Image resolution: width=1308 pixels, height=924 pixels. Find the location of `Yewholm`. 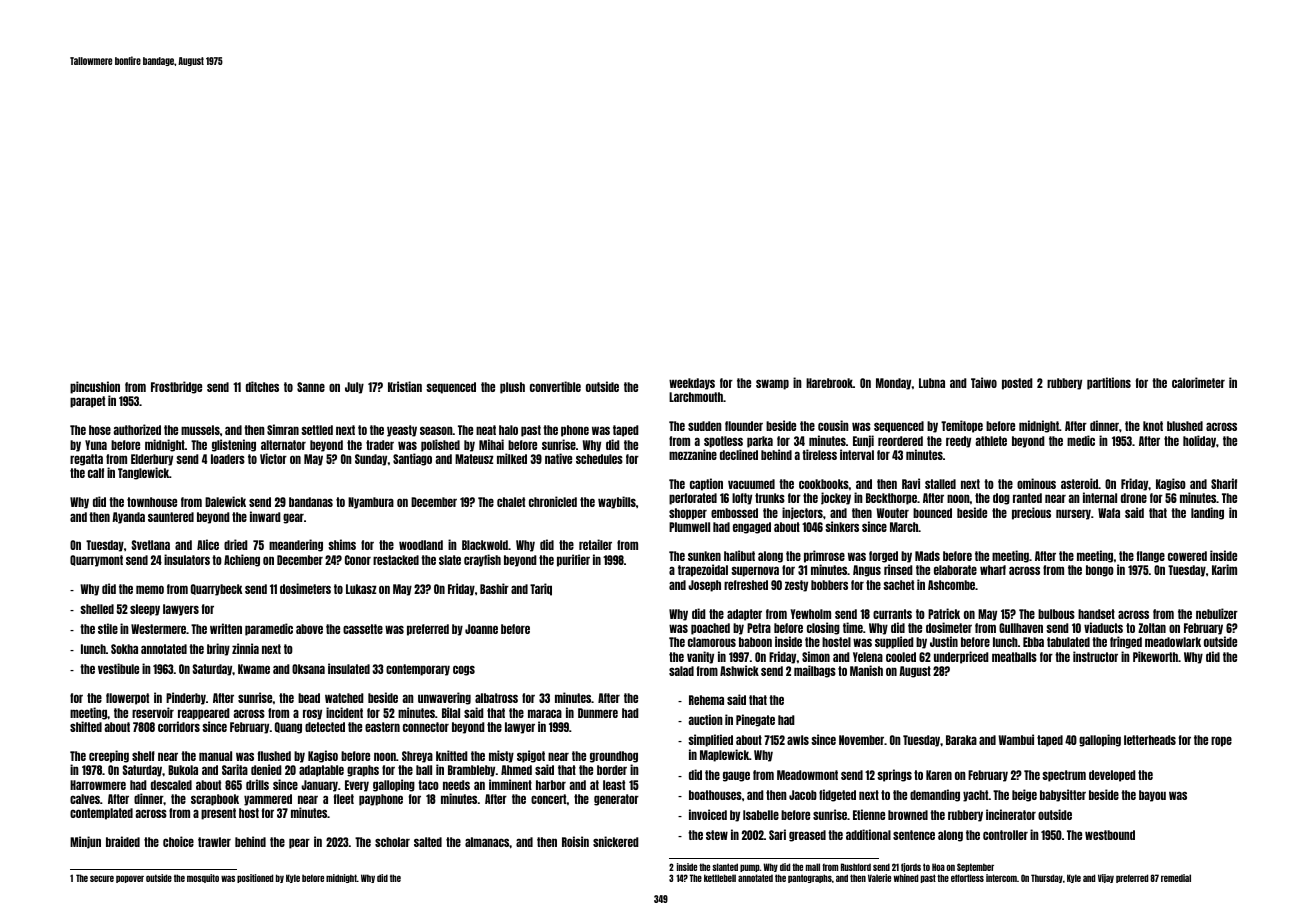

Yewholm is located at coordinates (810, 614).
